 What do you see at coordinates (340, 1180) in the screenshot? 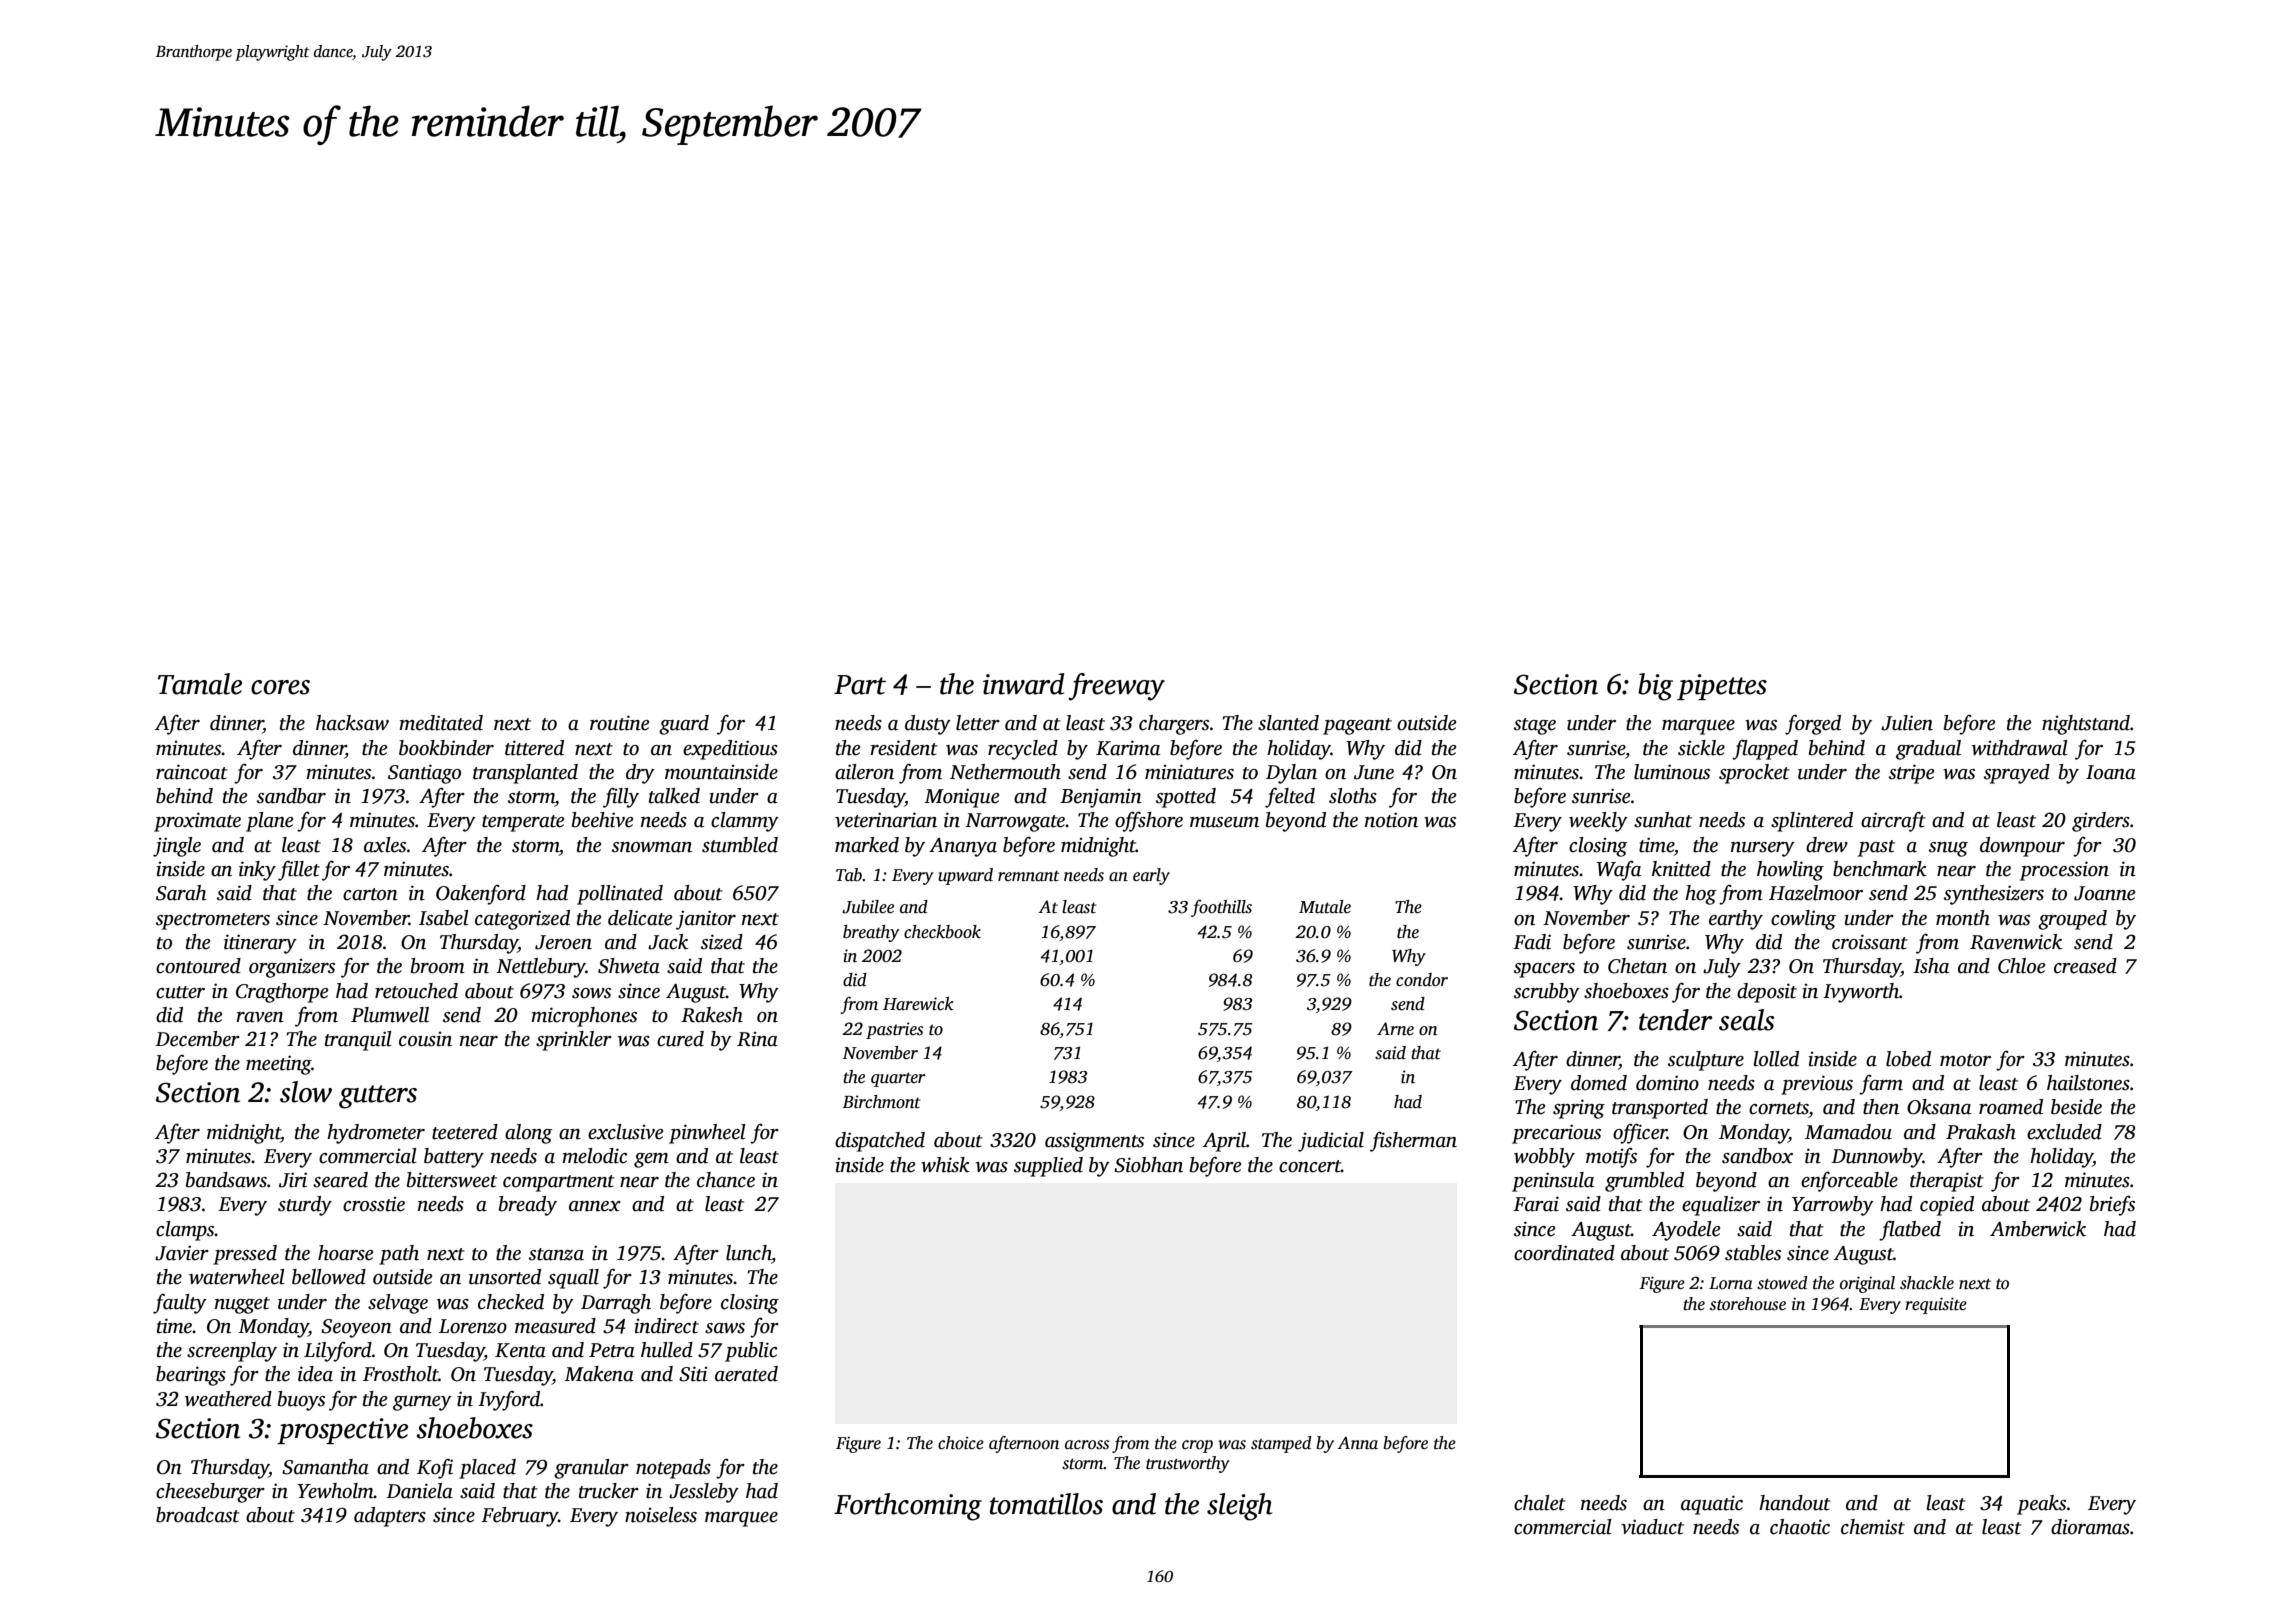
I see `seared` at bounding box center [340, 1180].
